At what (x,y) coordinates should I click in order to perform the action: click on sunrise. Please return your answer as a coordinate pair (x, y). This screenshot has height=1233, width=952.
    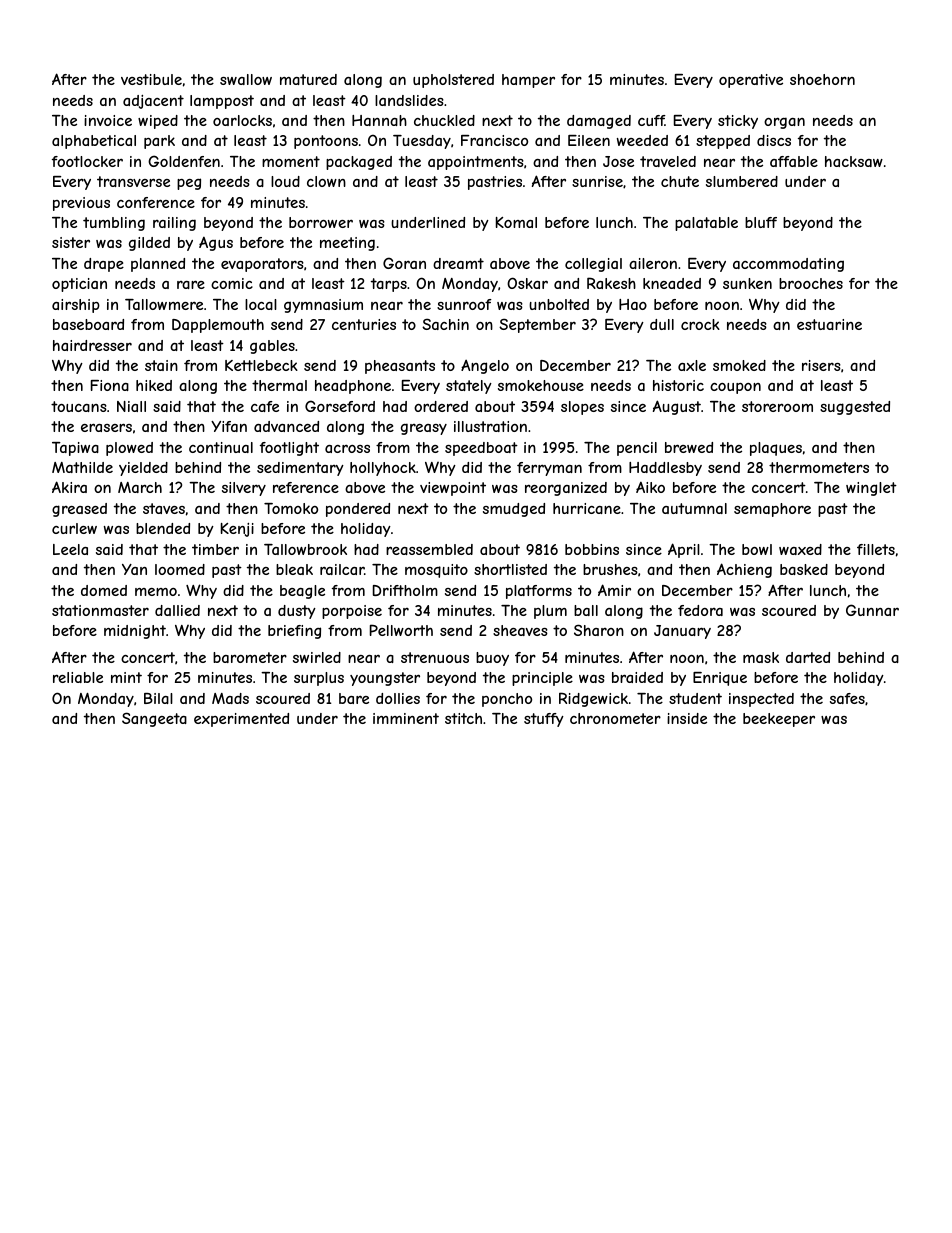
    Looking at the image, I should click on (597, 181).
